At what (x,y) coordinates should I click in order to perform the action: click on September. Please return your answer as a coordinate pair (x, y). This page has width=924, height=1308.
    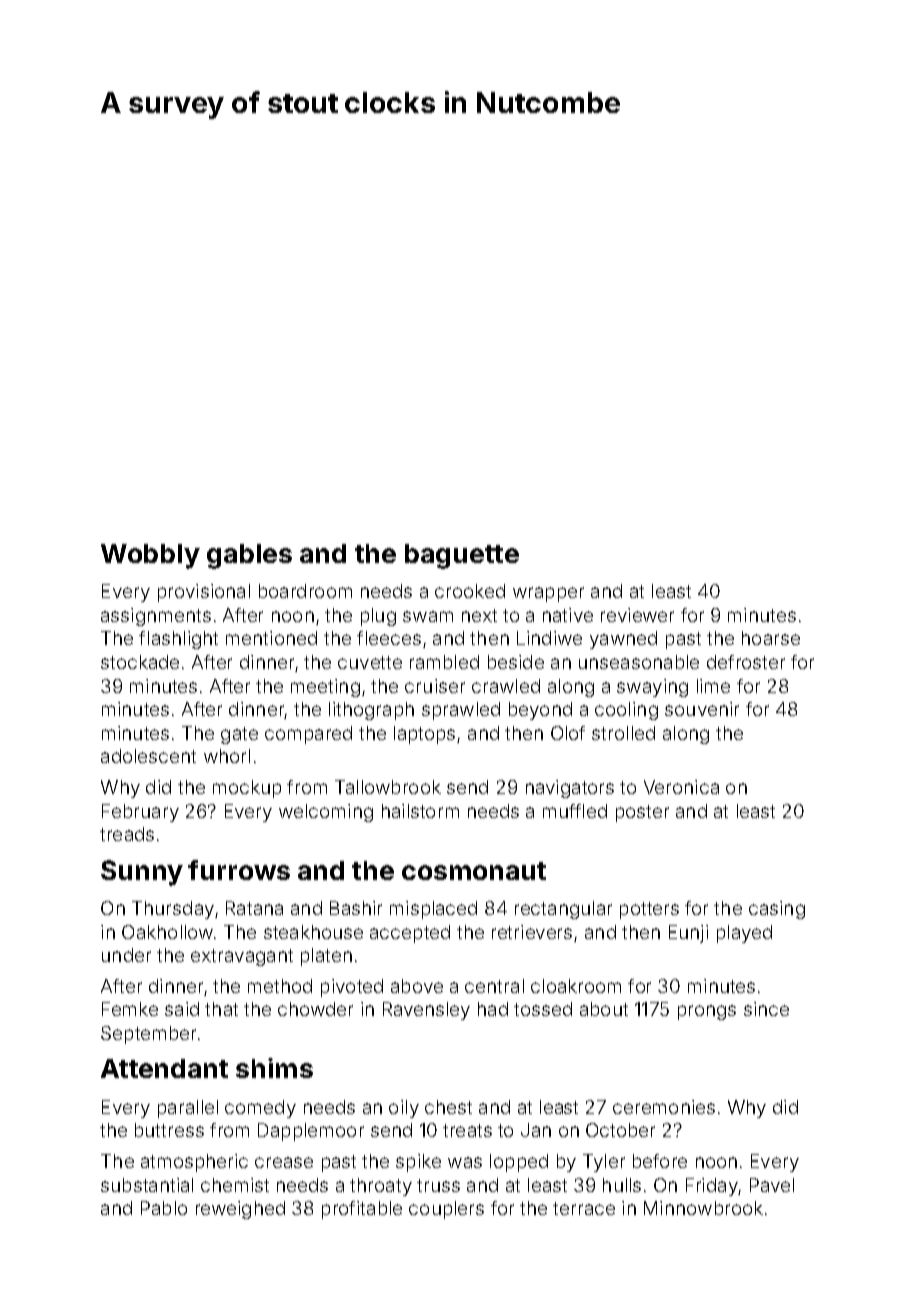
    Looking at the image, I should click on (148, 1035).
